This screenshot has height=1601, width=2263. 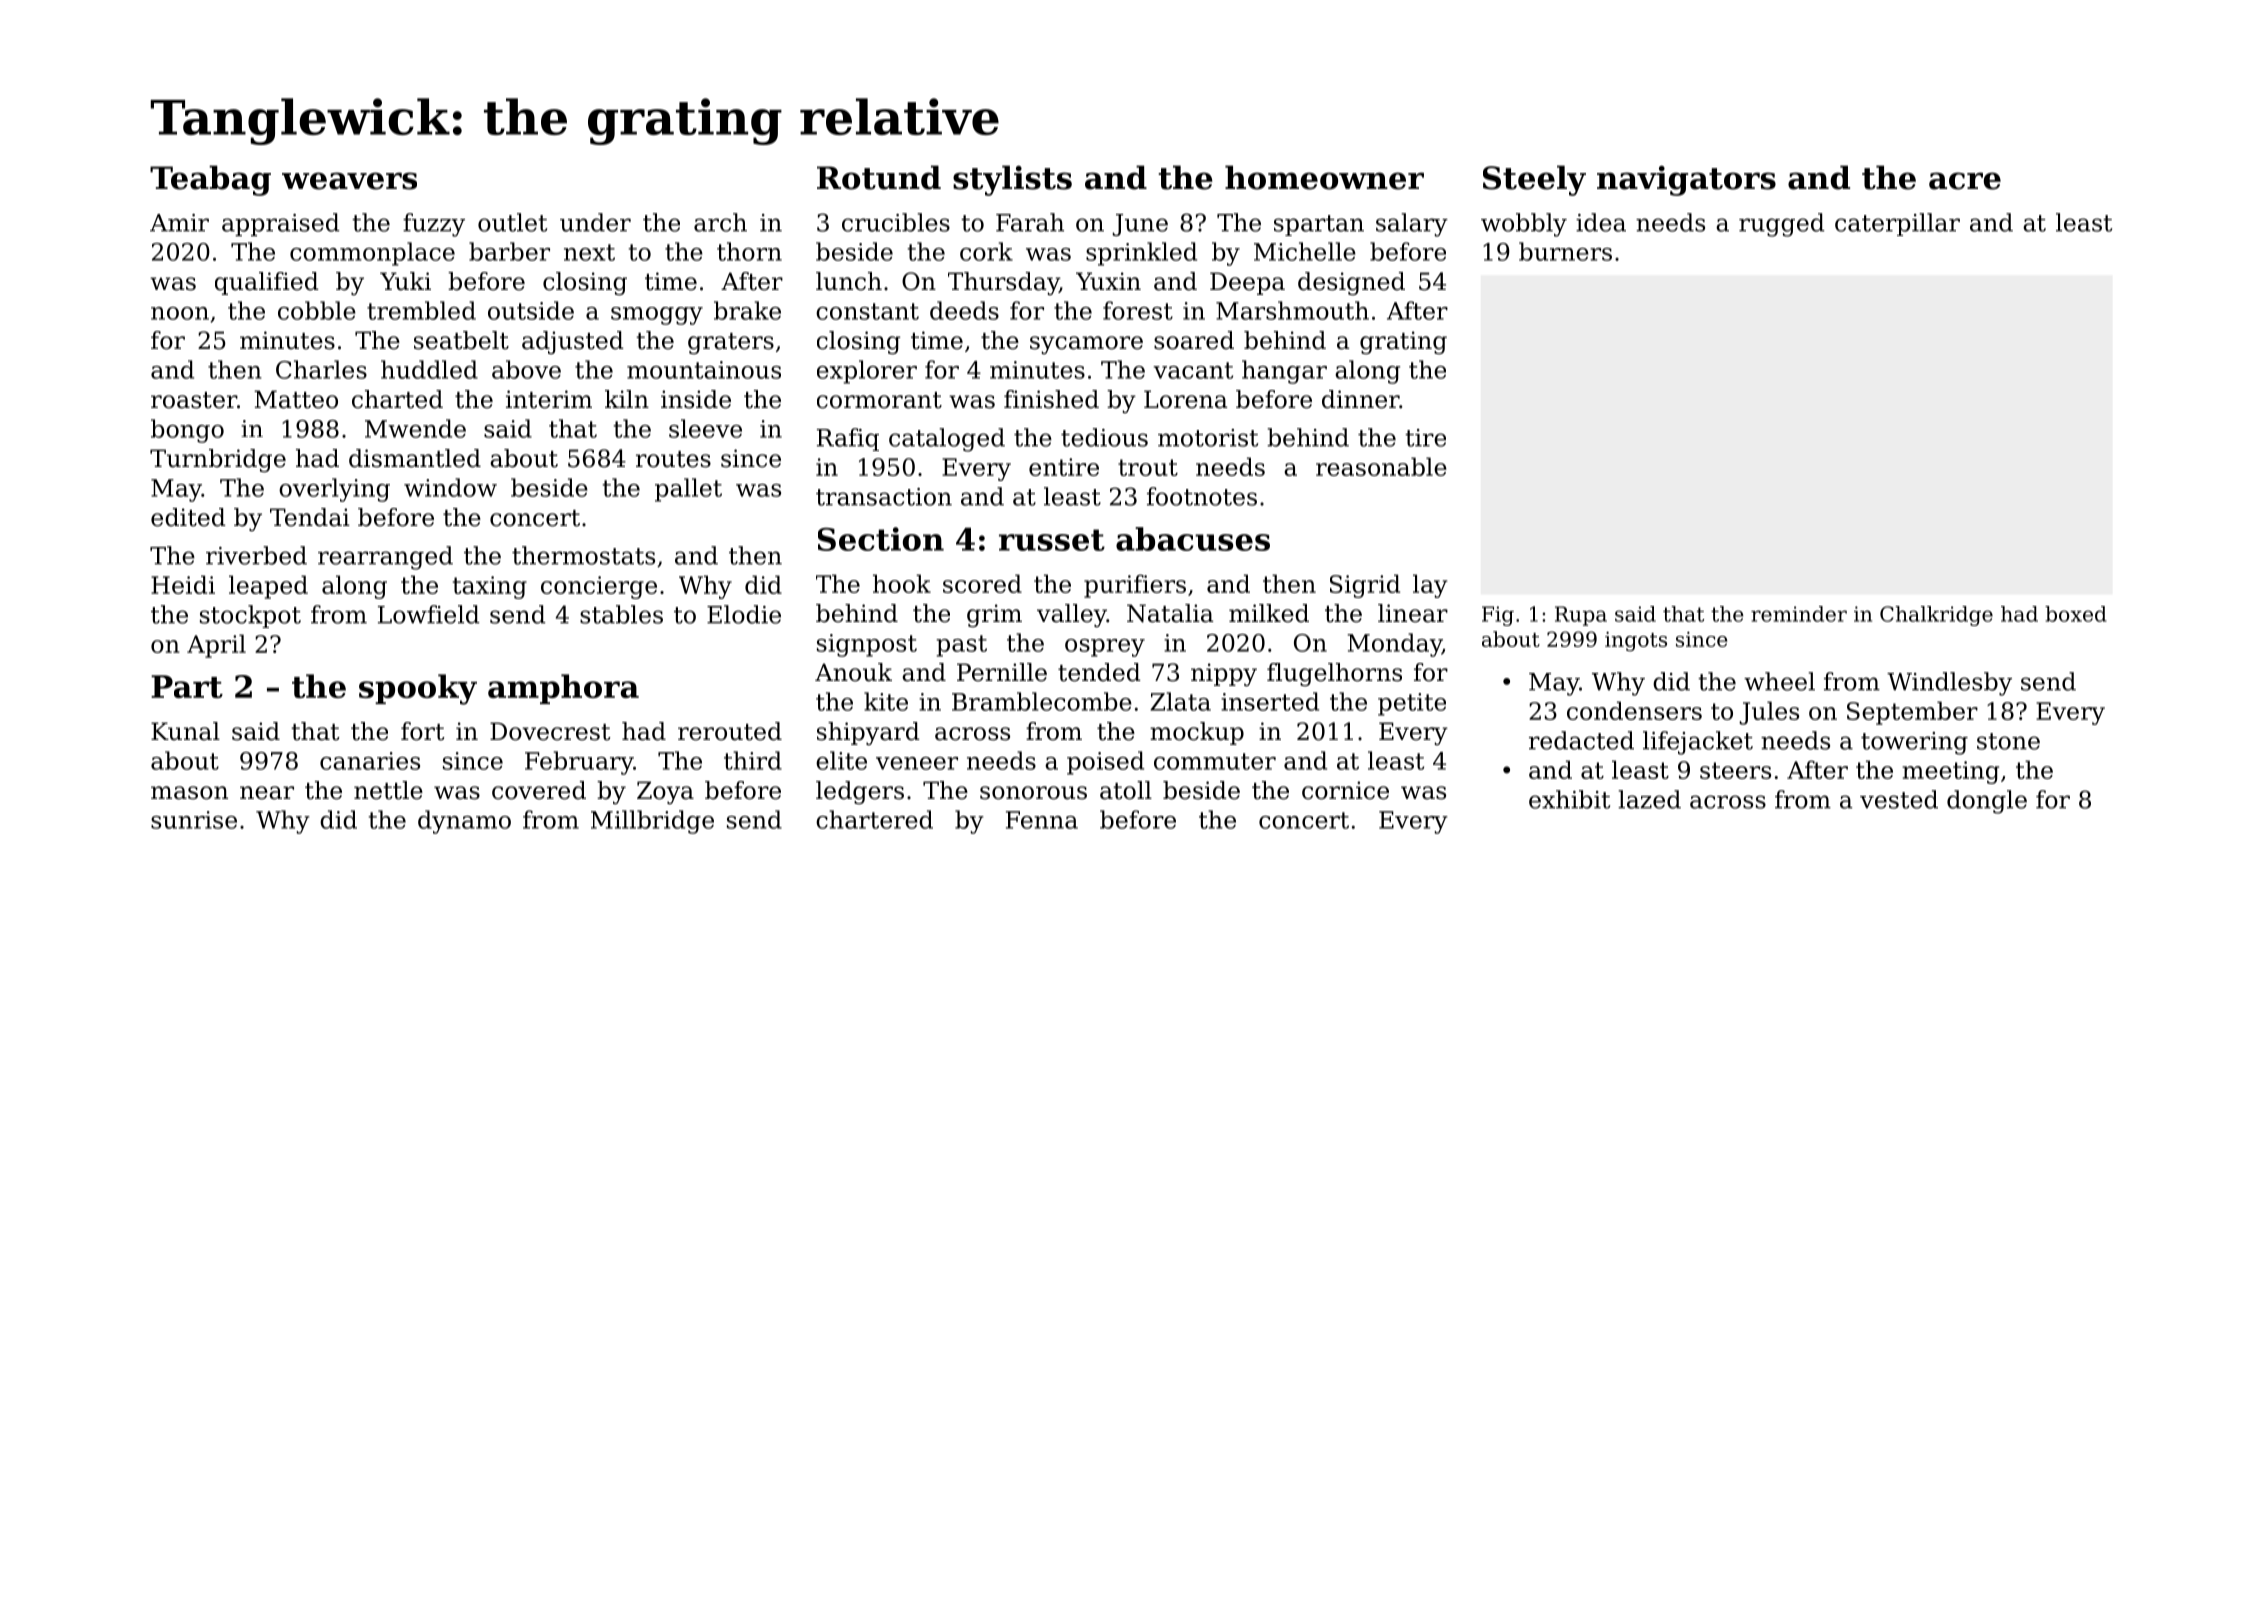 What do you see at coordinates (1360, 399) in the screenshot?
I see `dinner` at bounding box center [1360, 399].
